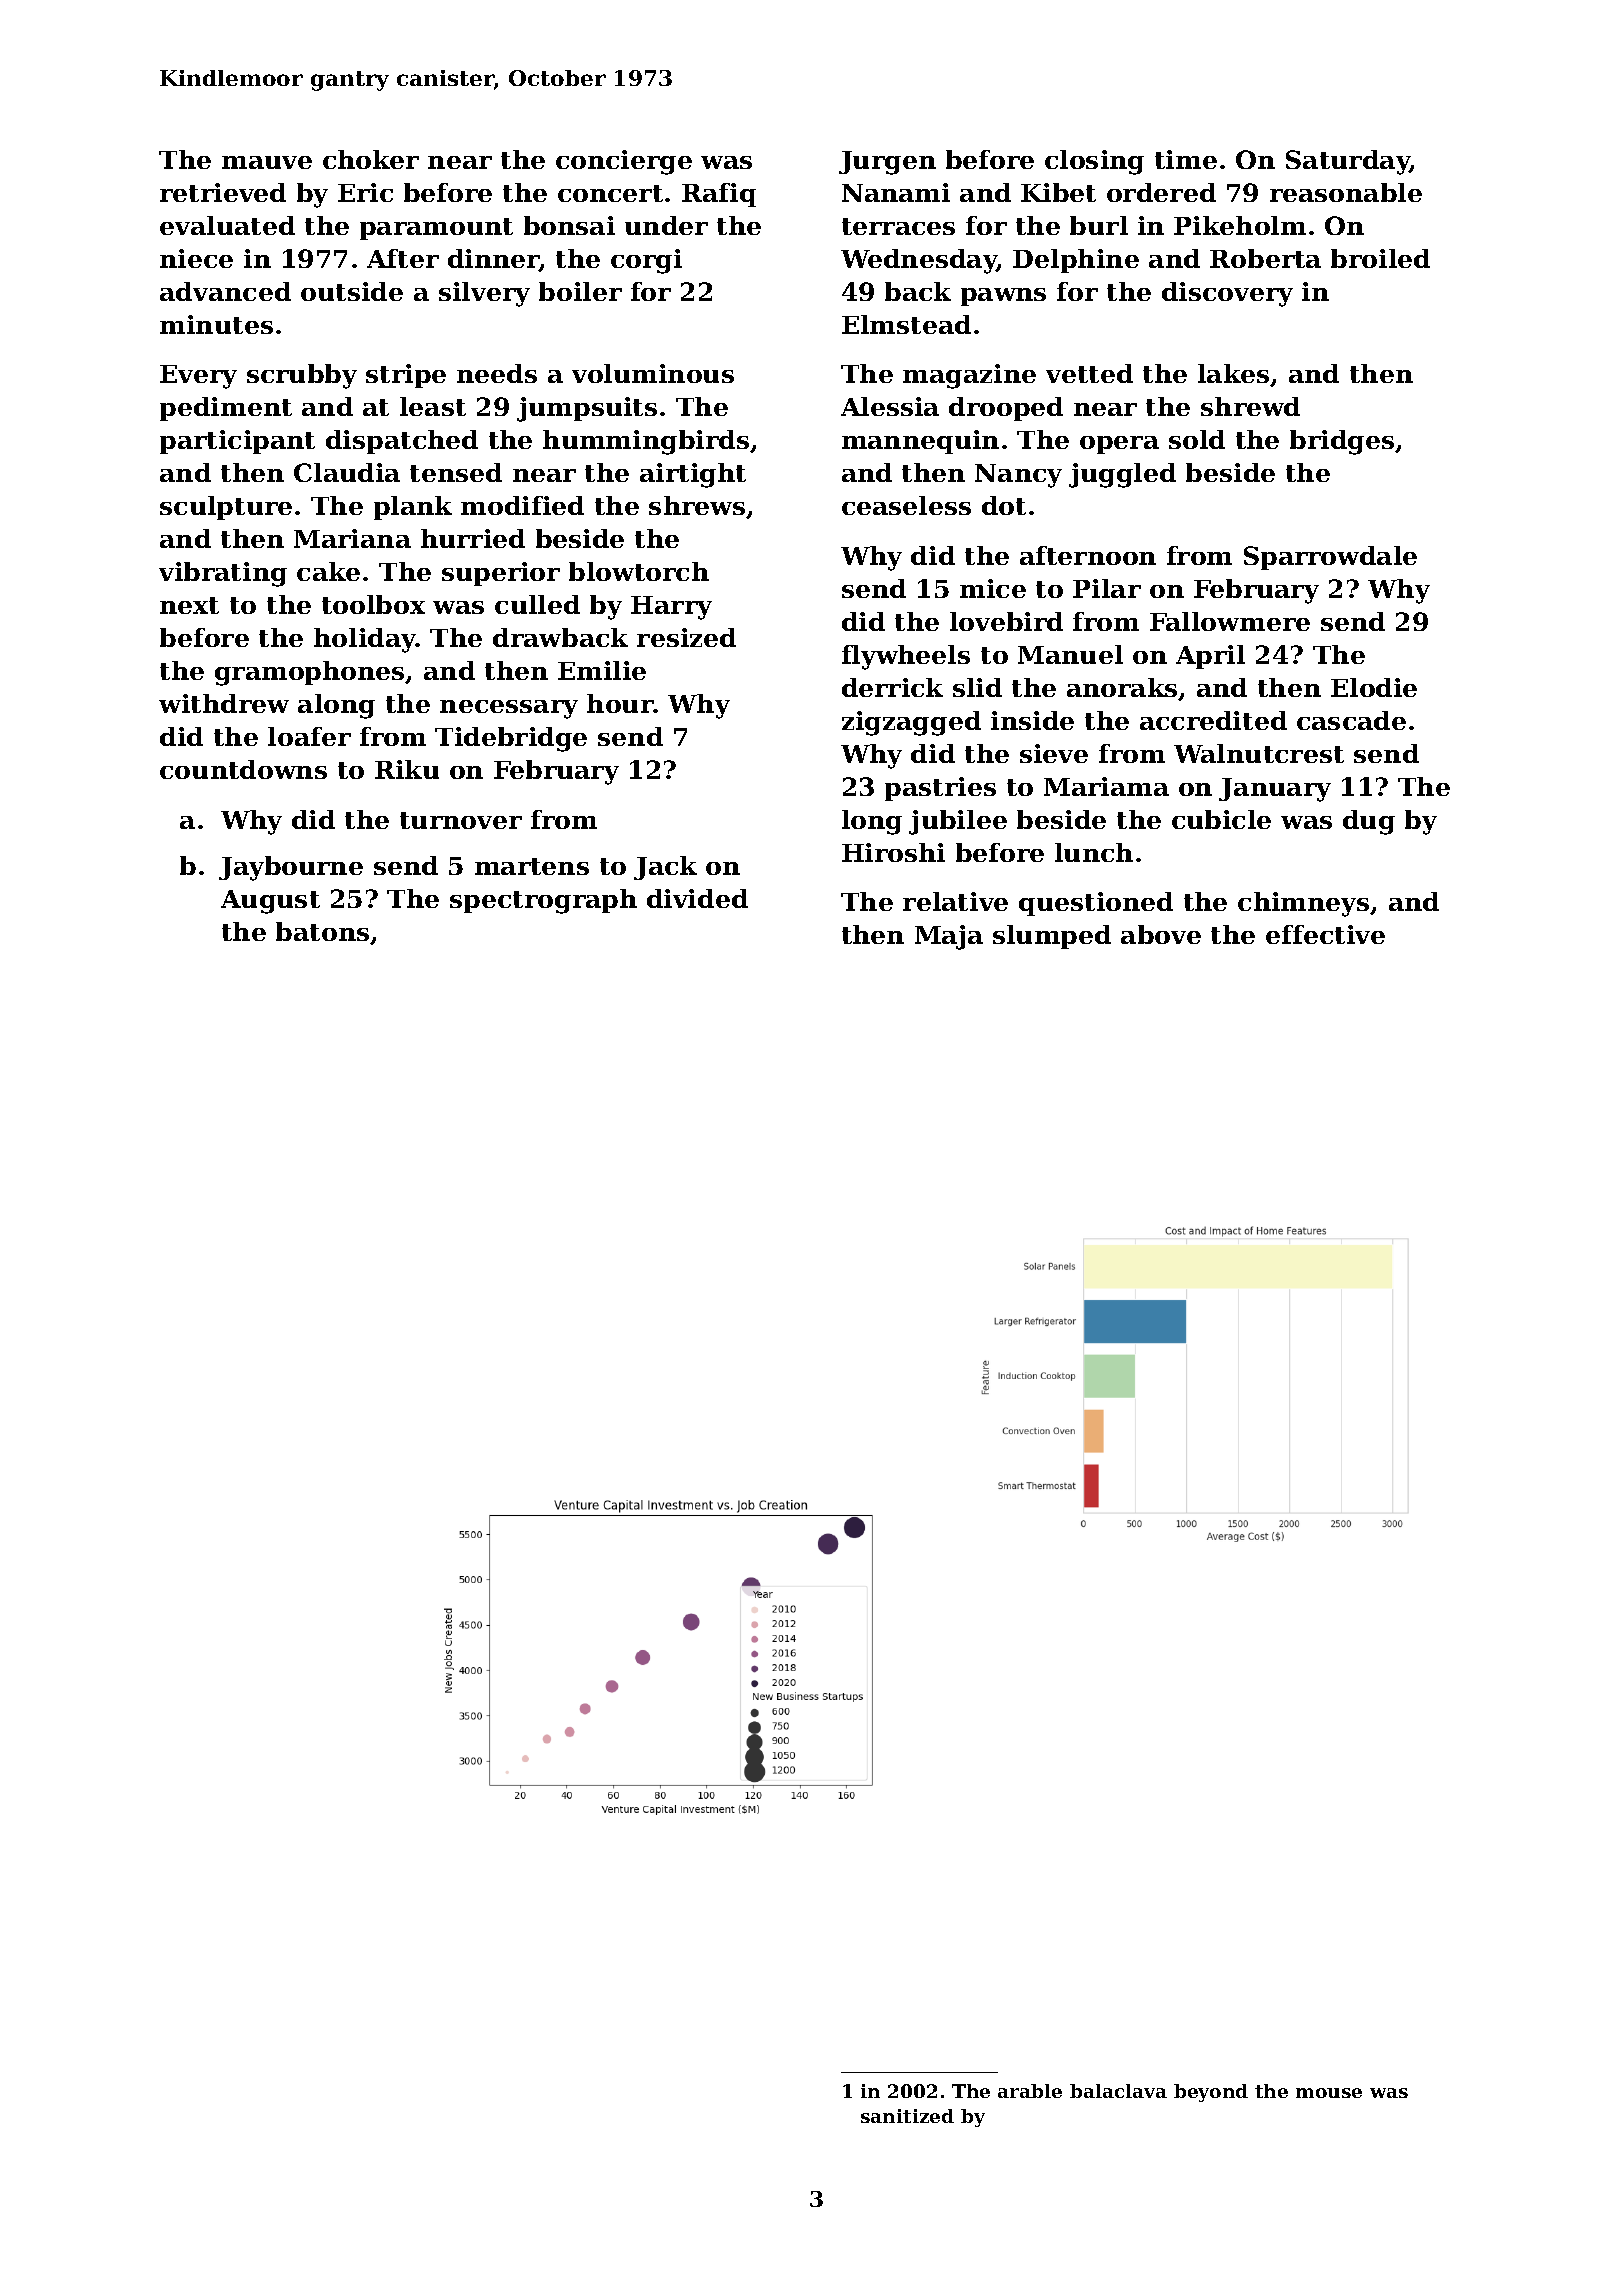 This screenshot has width=1620, height=2292. What do you see at coordinates (322, 931) in the screenshot?
I see `batons` at bounding box center [322, 931].
